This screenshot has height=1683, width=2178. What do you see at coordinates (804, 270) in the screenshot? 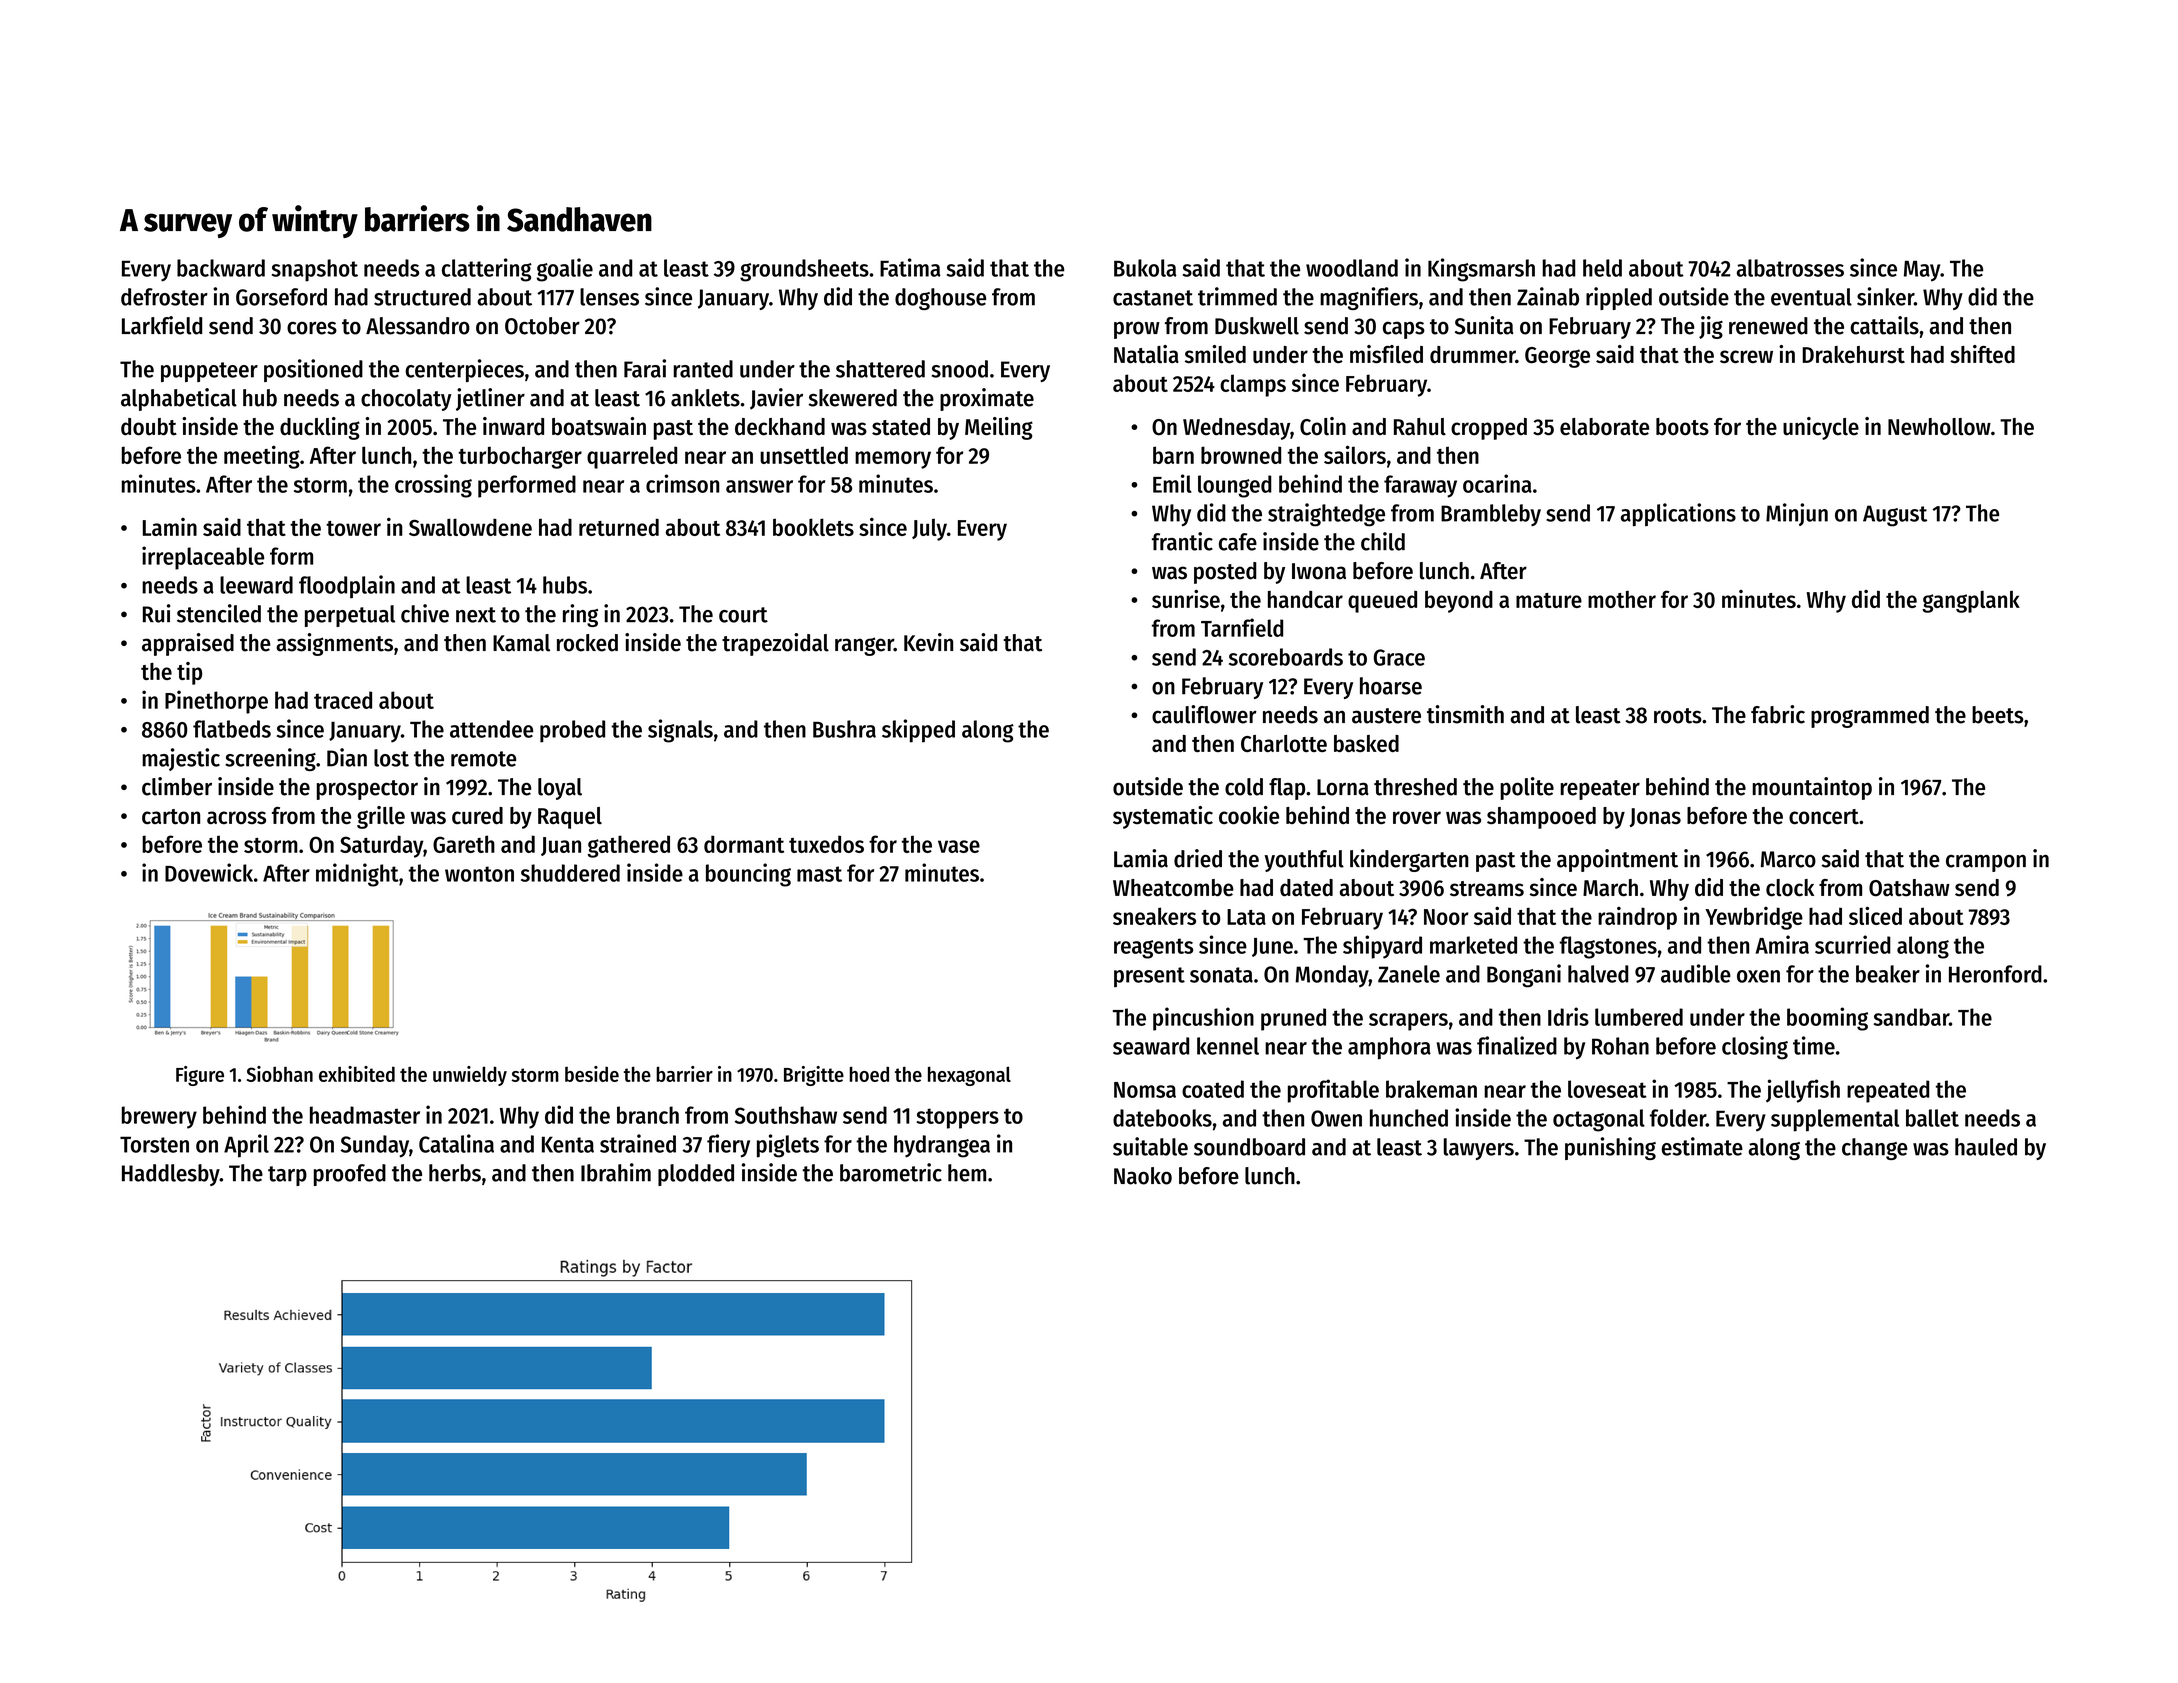
I see `groundsheets` at bounding box center [804, 270].
